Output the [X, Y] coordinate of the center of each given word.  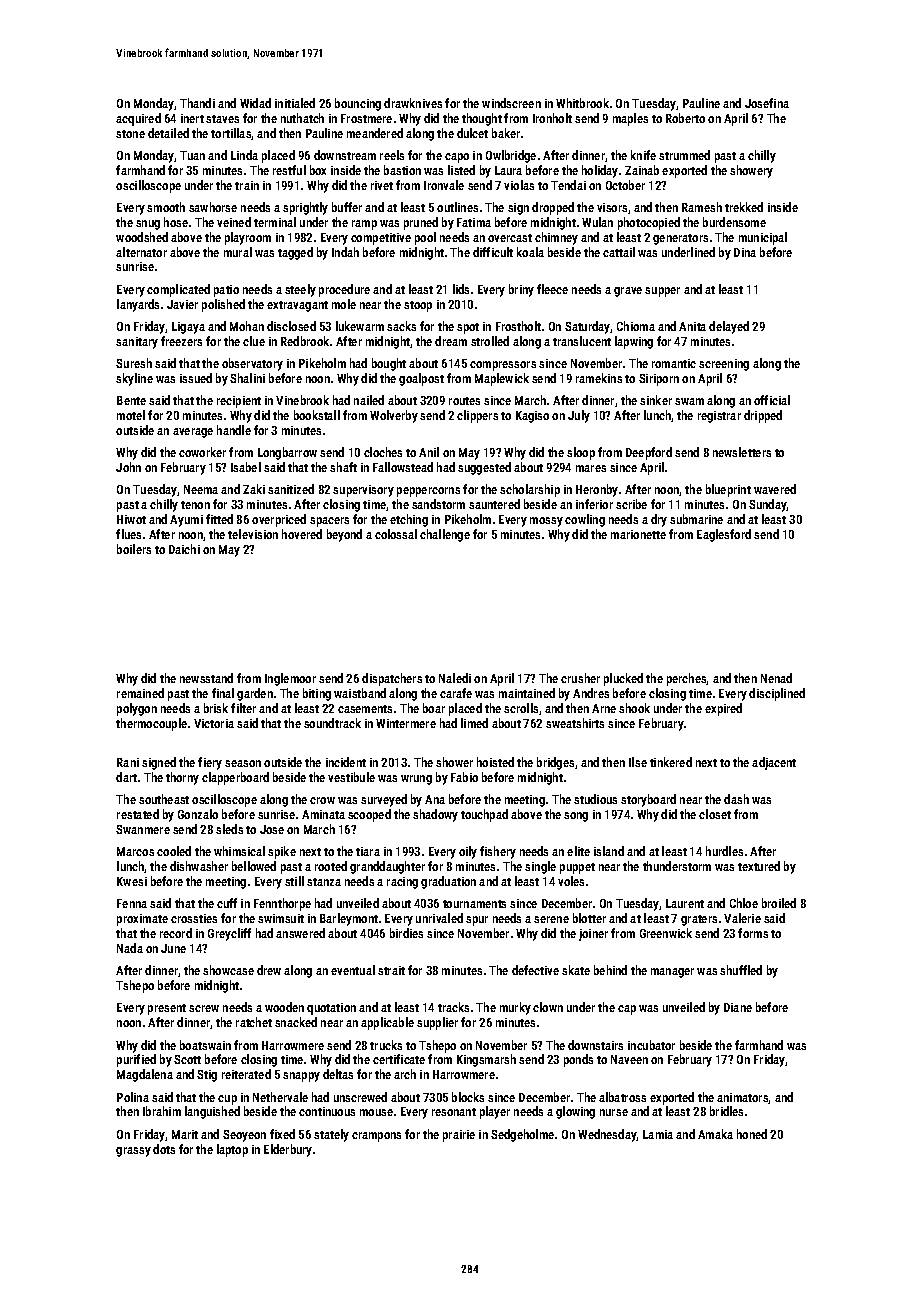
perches [687, 679]
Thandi [197, 103]
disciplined [777, 694]
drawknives [413, 103]
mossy [546, 522]
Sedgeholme [522, 1135]
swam [689, 401]
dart [126, 777]
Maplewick [502, 379]
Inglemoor [290, 679]
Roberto [685, 118]
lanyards [138, 305]
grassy [133, 1152]
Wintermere [406, 723]
